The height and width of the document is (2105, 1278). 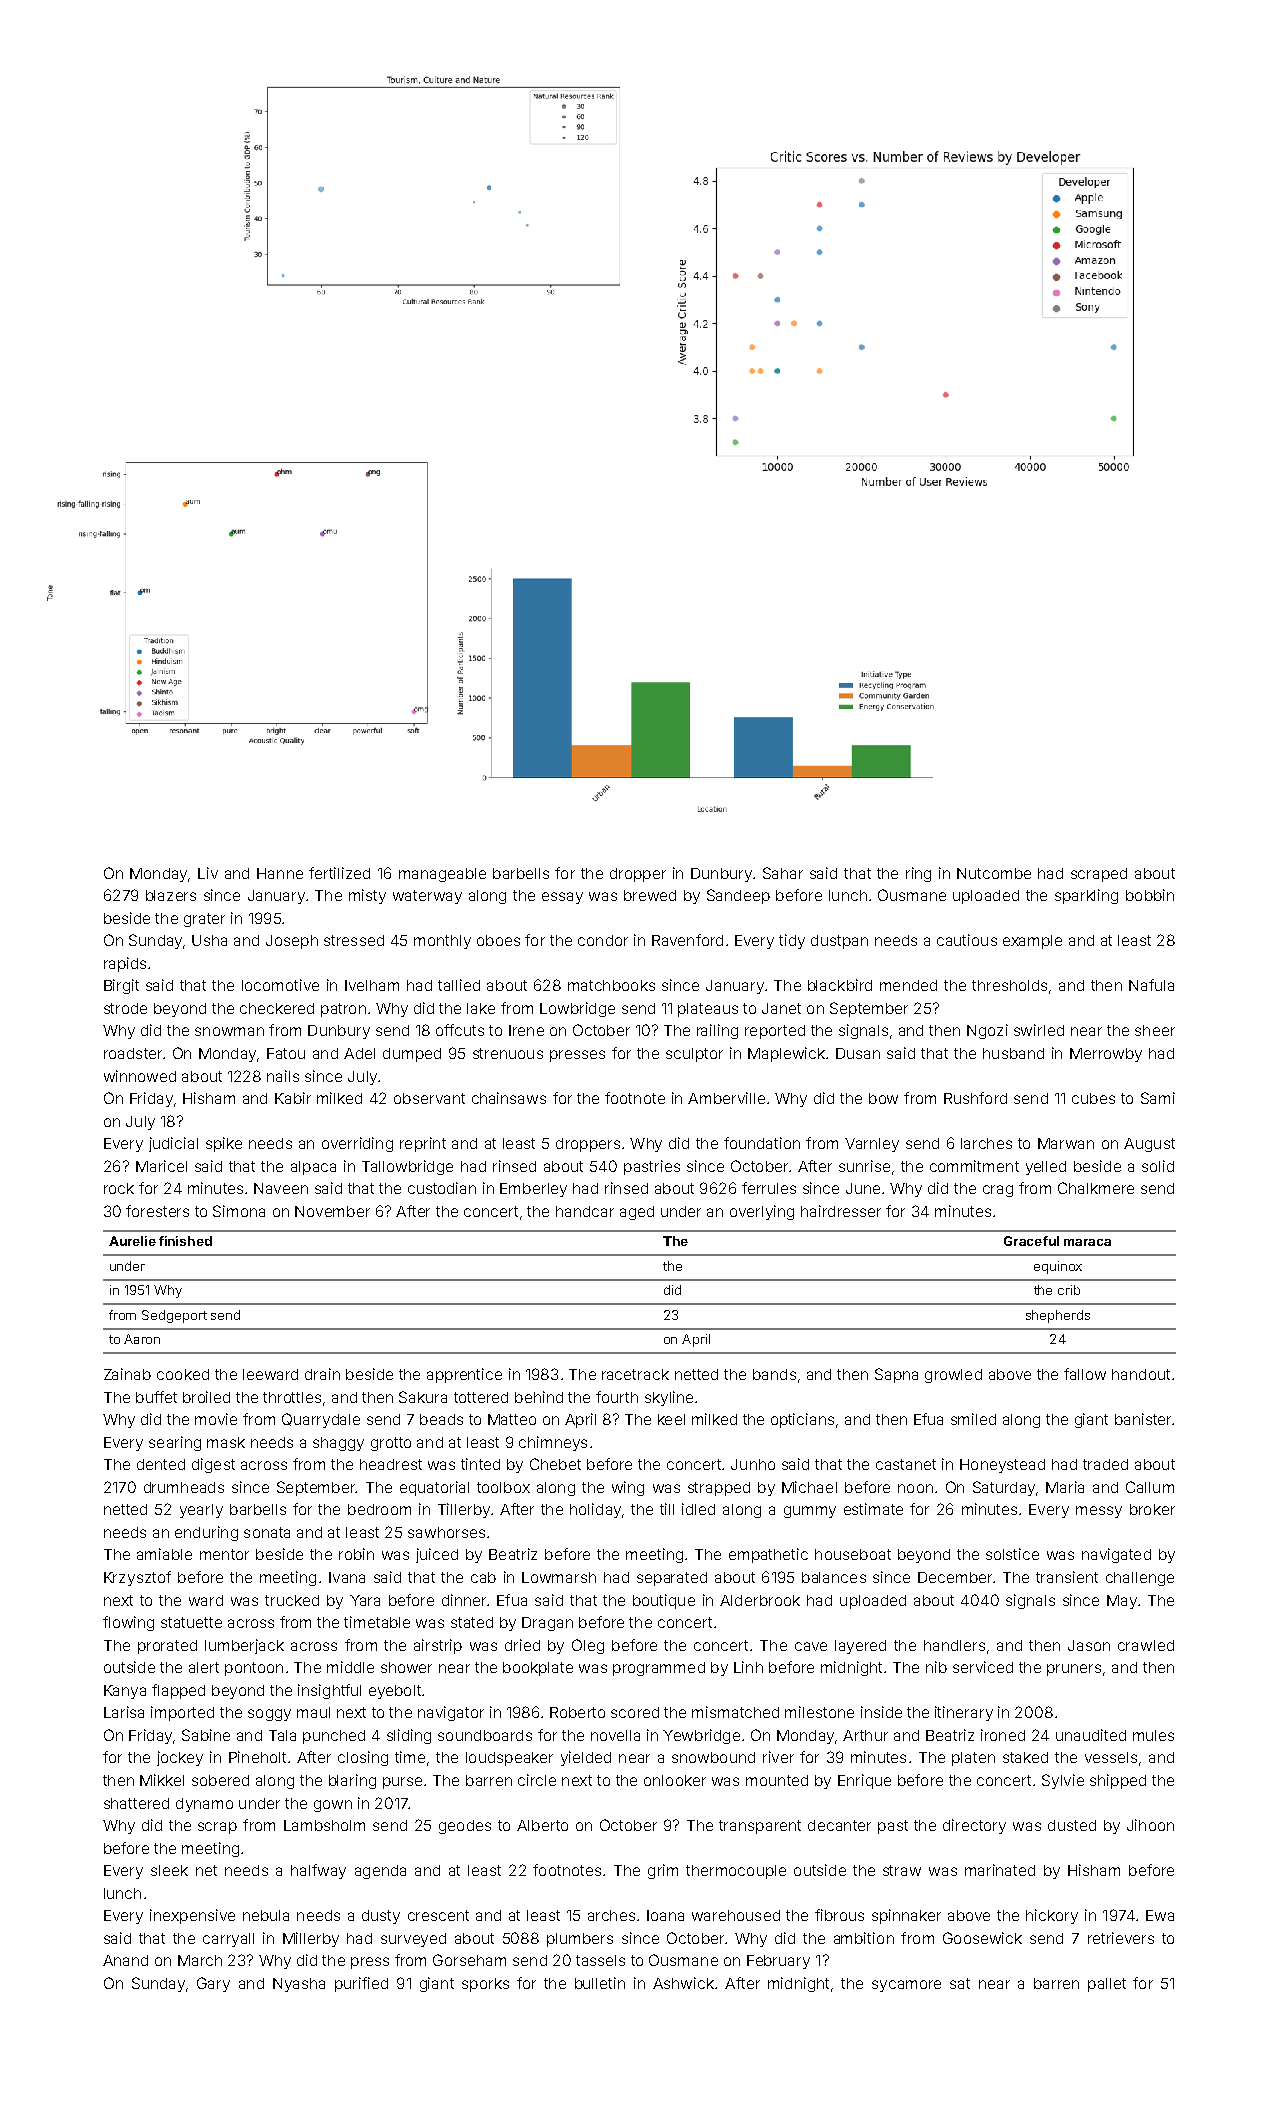 I want to click on Sedgeport, so click(x=174, y=1316).
